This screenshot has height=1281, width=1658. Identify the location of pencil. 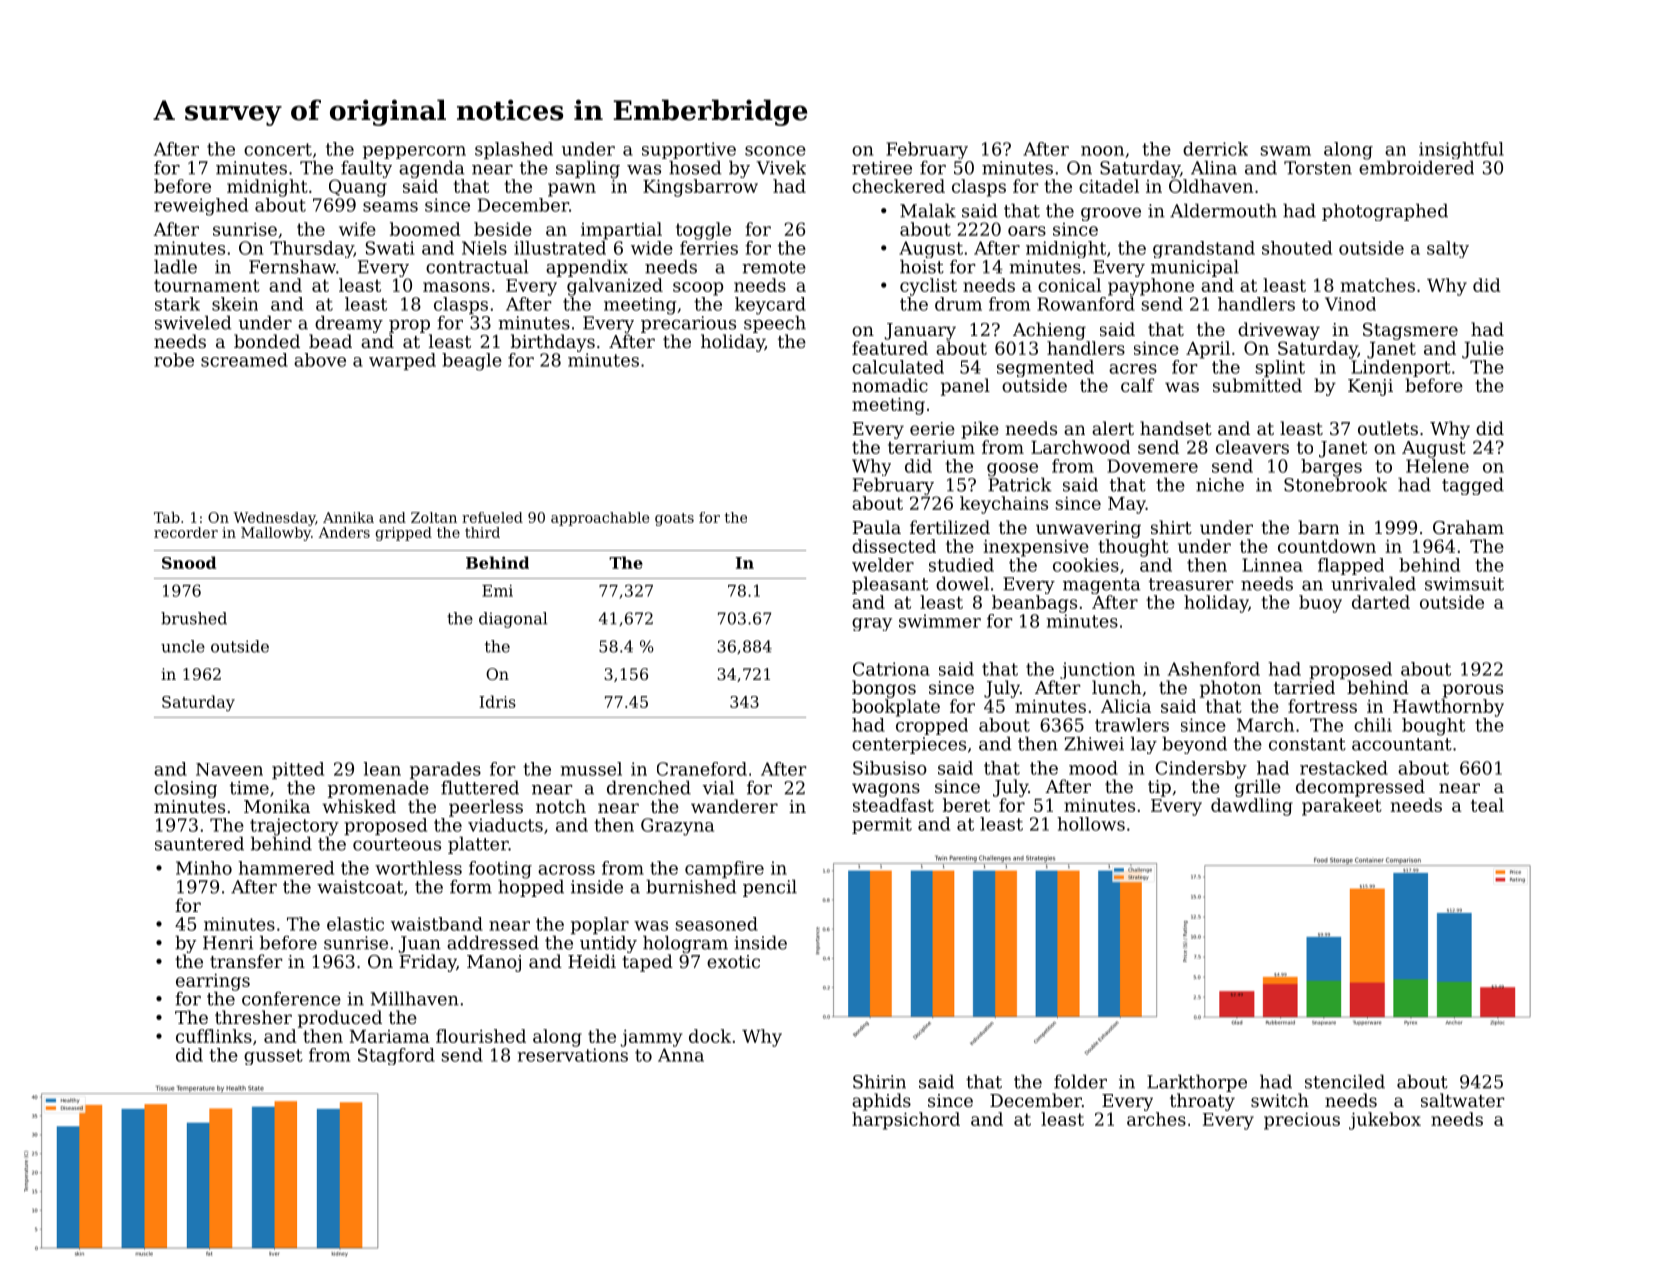
(770, 888).
